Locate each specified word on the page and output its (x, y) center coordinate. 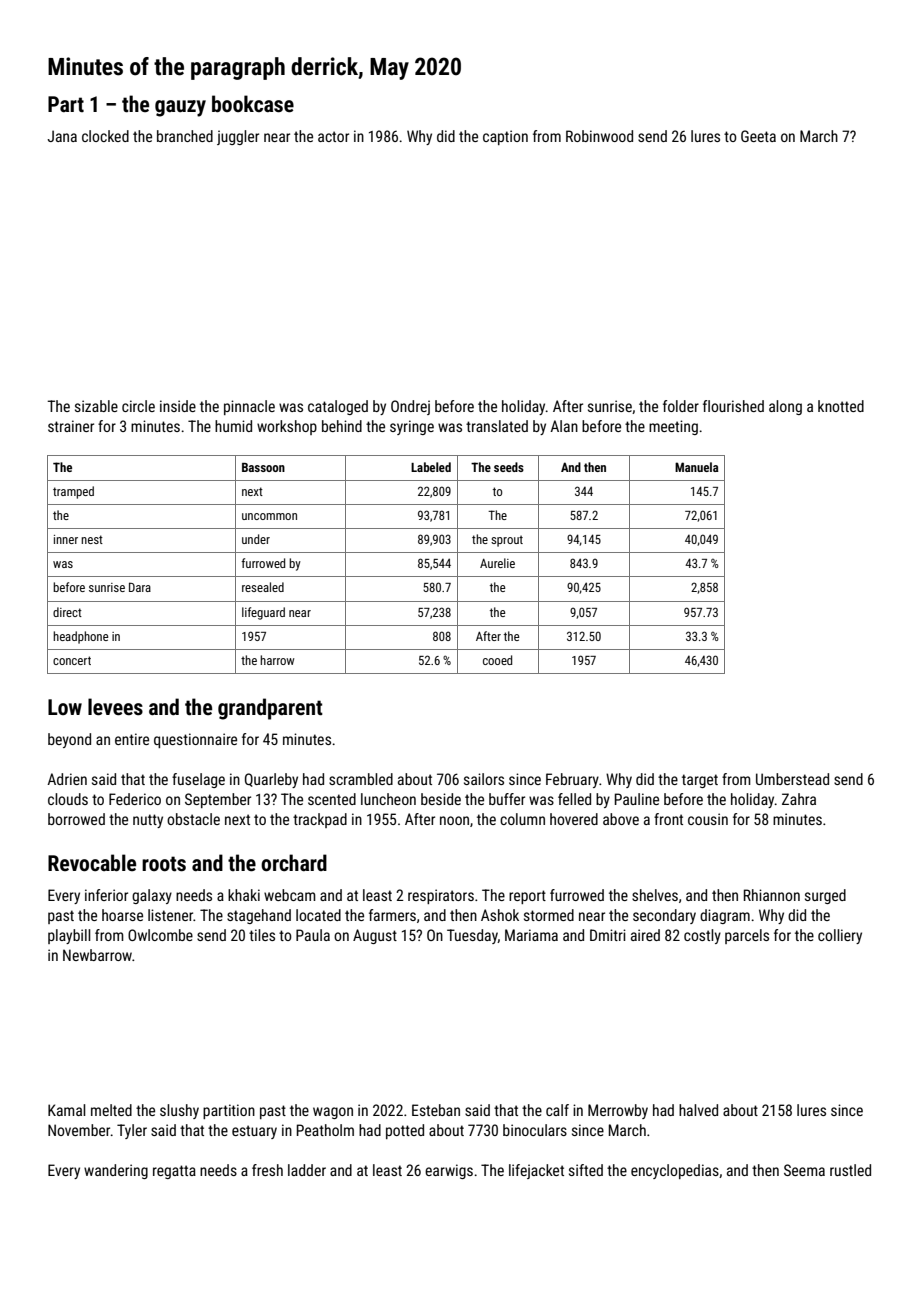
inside (178, 406)
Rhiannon (772, 895)
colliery (840, 936)
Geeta (758, 136)
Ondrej (410, 407)
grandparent (270, 709)
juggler (238, 137)
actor (333, 136)
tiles (262, 935)
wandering (116, 1171)
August (375, 936)
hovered (574, 819)
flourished (733, 406)
